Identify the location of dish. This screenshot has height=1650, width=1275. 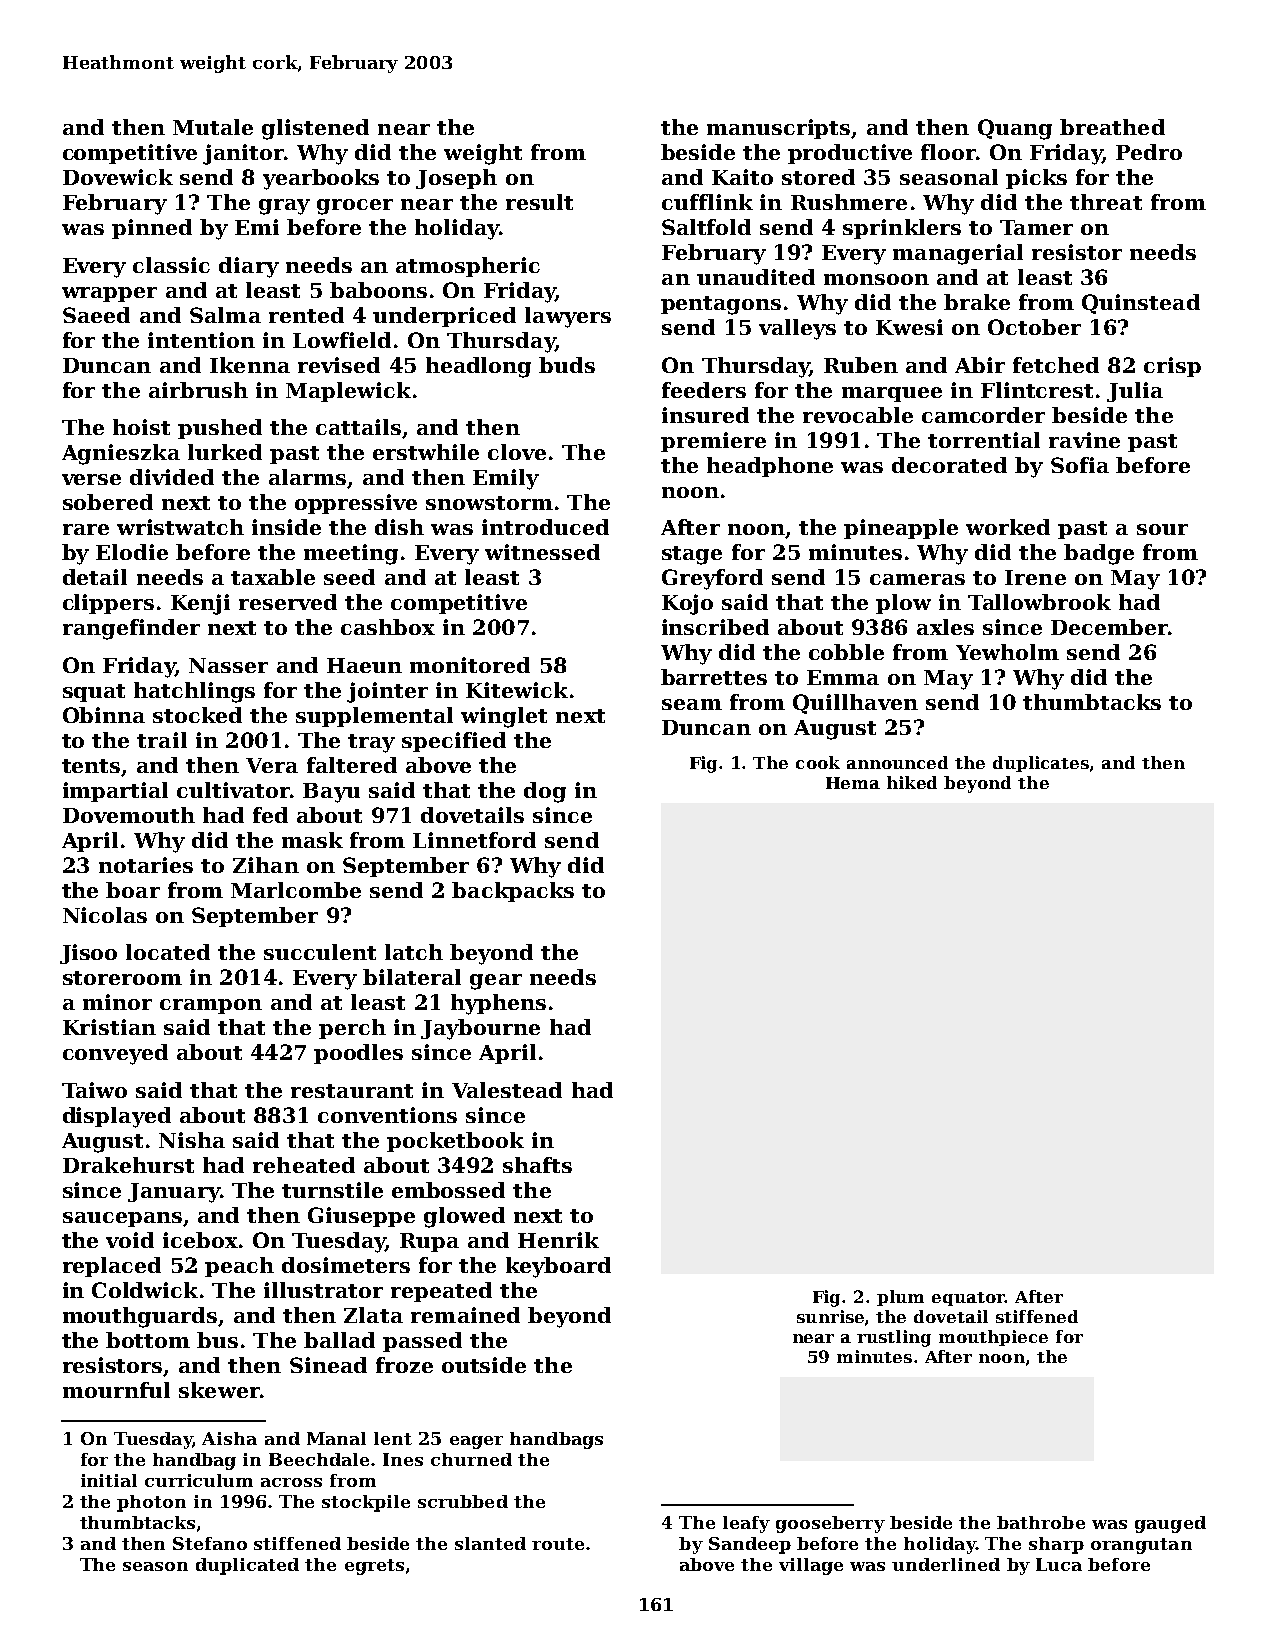
(399, 527).
